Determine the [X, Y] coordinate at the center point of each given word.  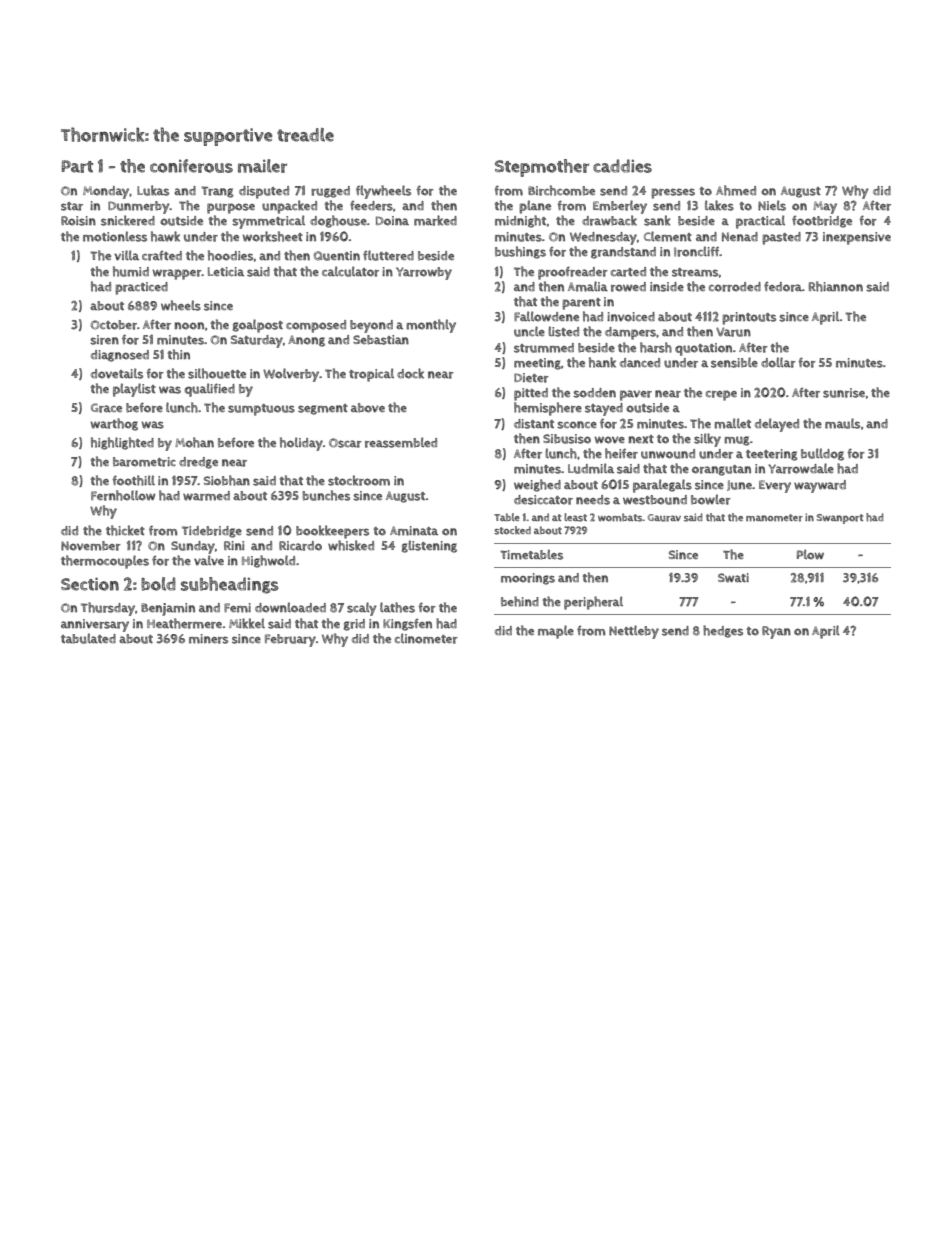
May [825, 207]
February [290, 640]
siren [104, 340]
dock [410, 373]
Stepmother [542, 168]
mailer [262, 166]
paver [636, 395]
